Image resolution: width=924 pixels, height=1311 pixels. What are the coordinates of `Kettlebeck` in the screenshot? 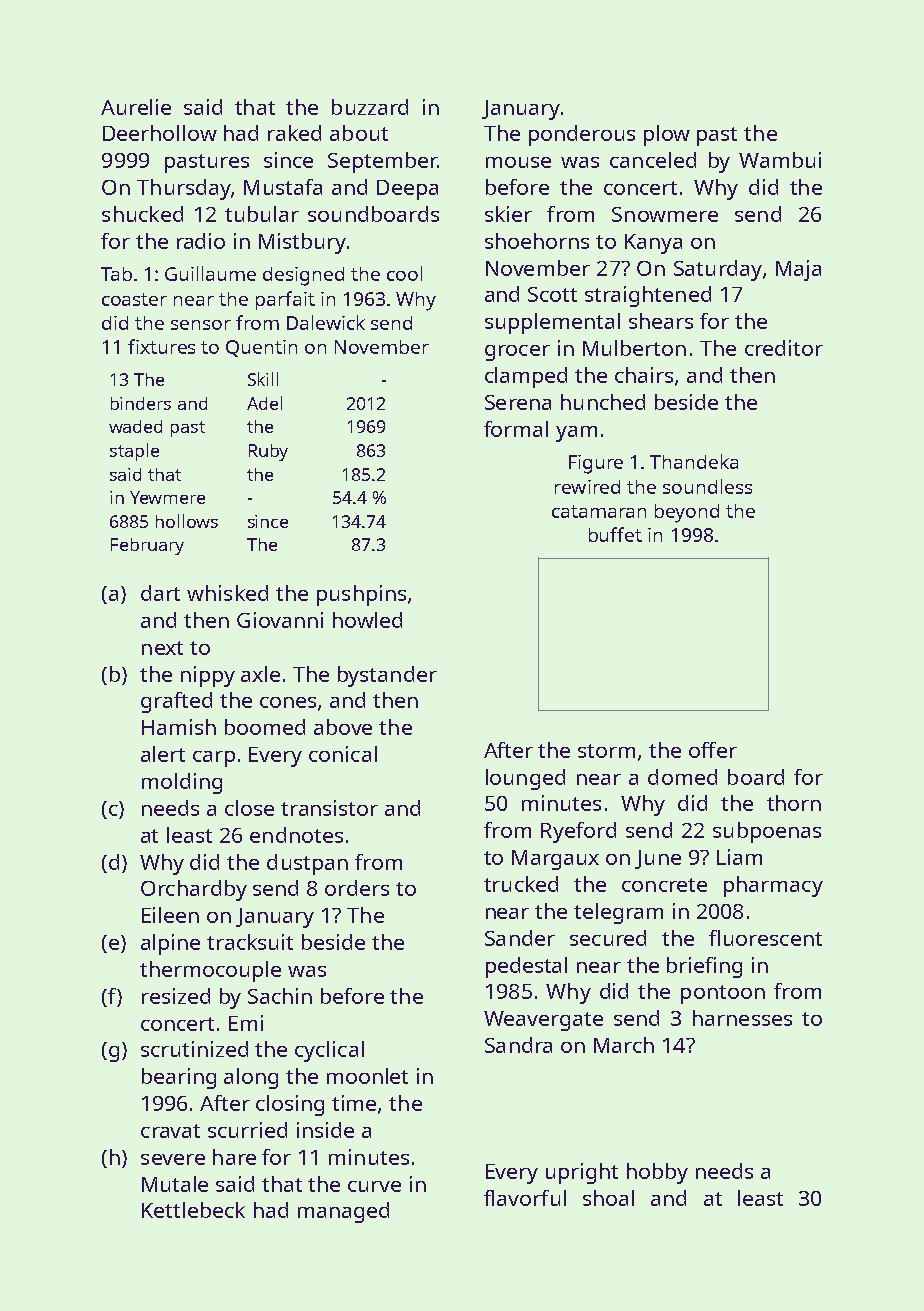 It's located at (193, 1210).
